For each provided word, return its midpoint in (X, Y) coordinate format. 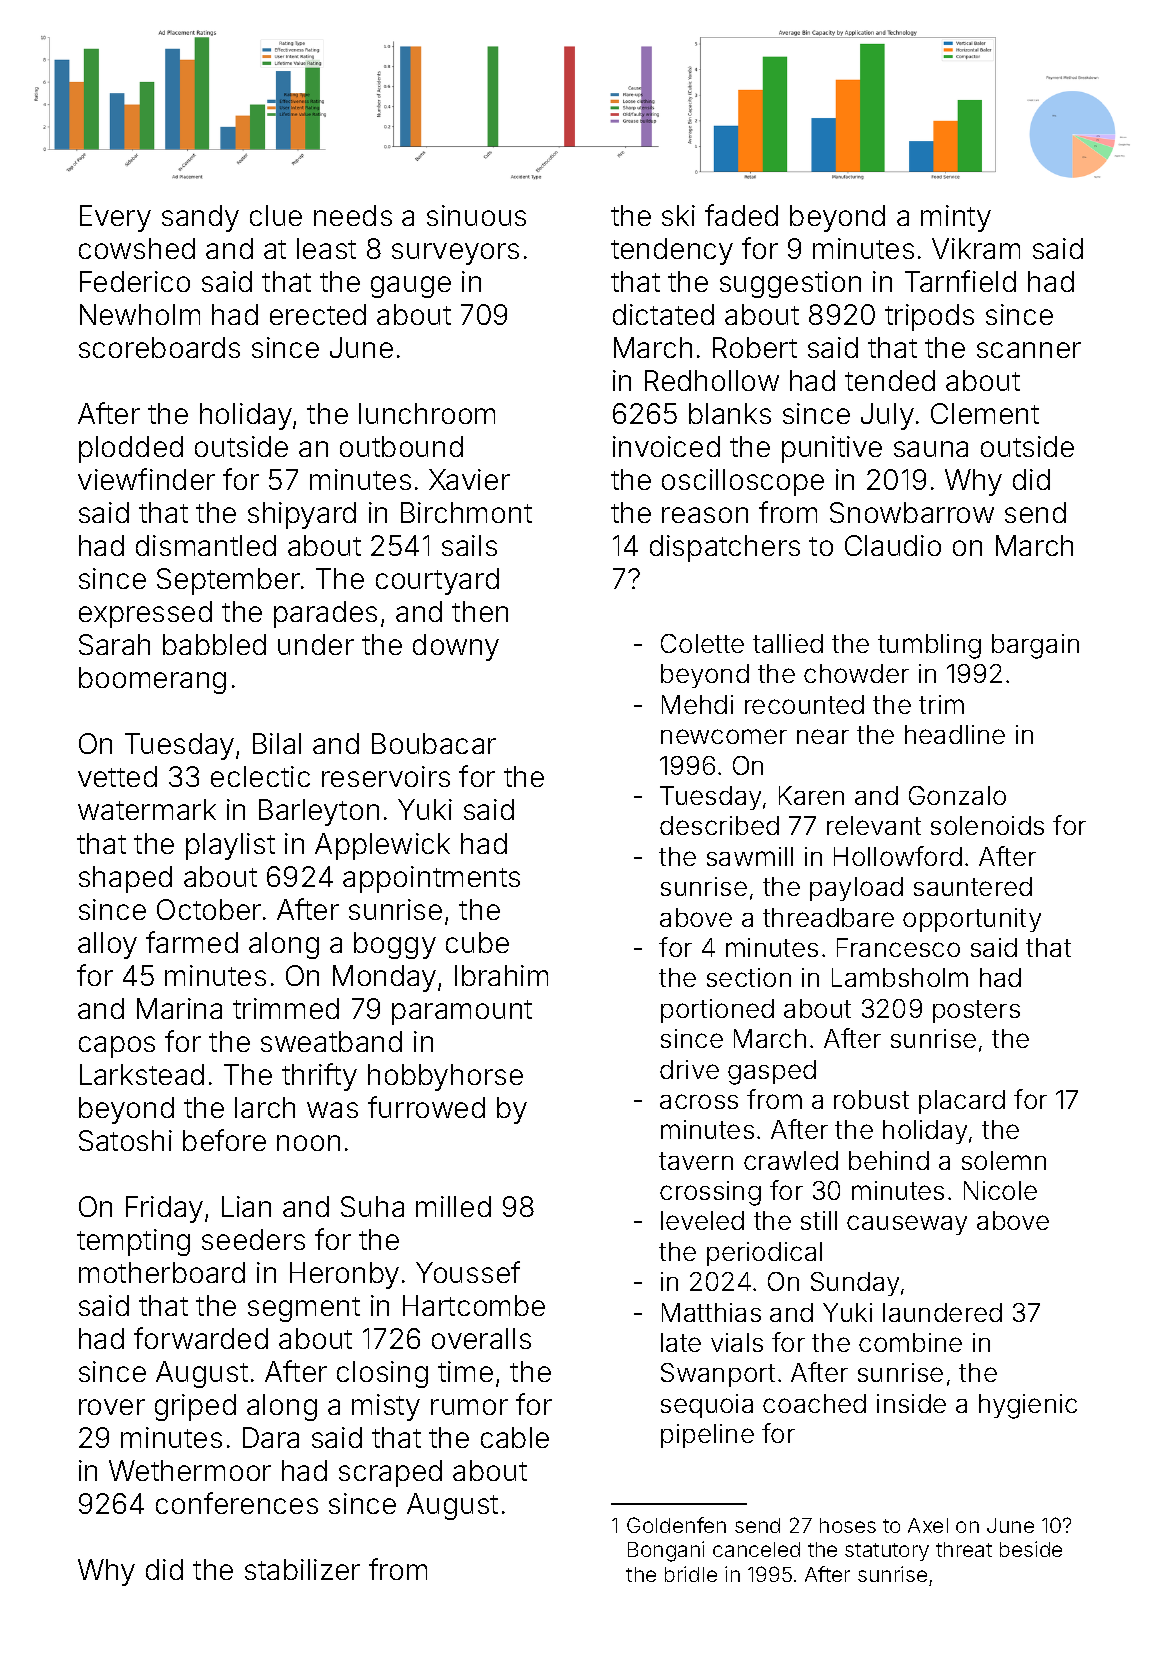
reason (705, 515)
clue (276, 215)
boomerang (152, 680)
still (819, 1220)
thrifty (319, 1077)
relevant (874, 825)
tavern (696, 1161)
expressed (145, 614)
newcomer (724, 736)
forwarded (201, 1338)
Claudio (893, 545)
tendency (672, 251)
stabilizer (302, 1569)
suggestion (790, 284)
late (681, 1342)
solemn (1004, 1160)
